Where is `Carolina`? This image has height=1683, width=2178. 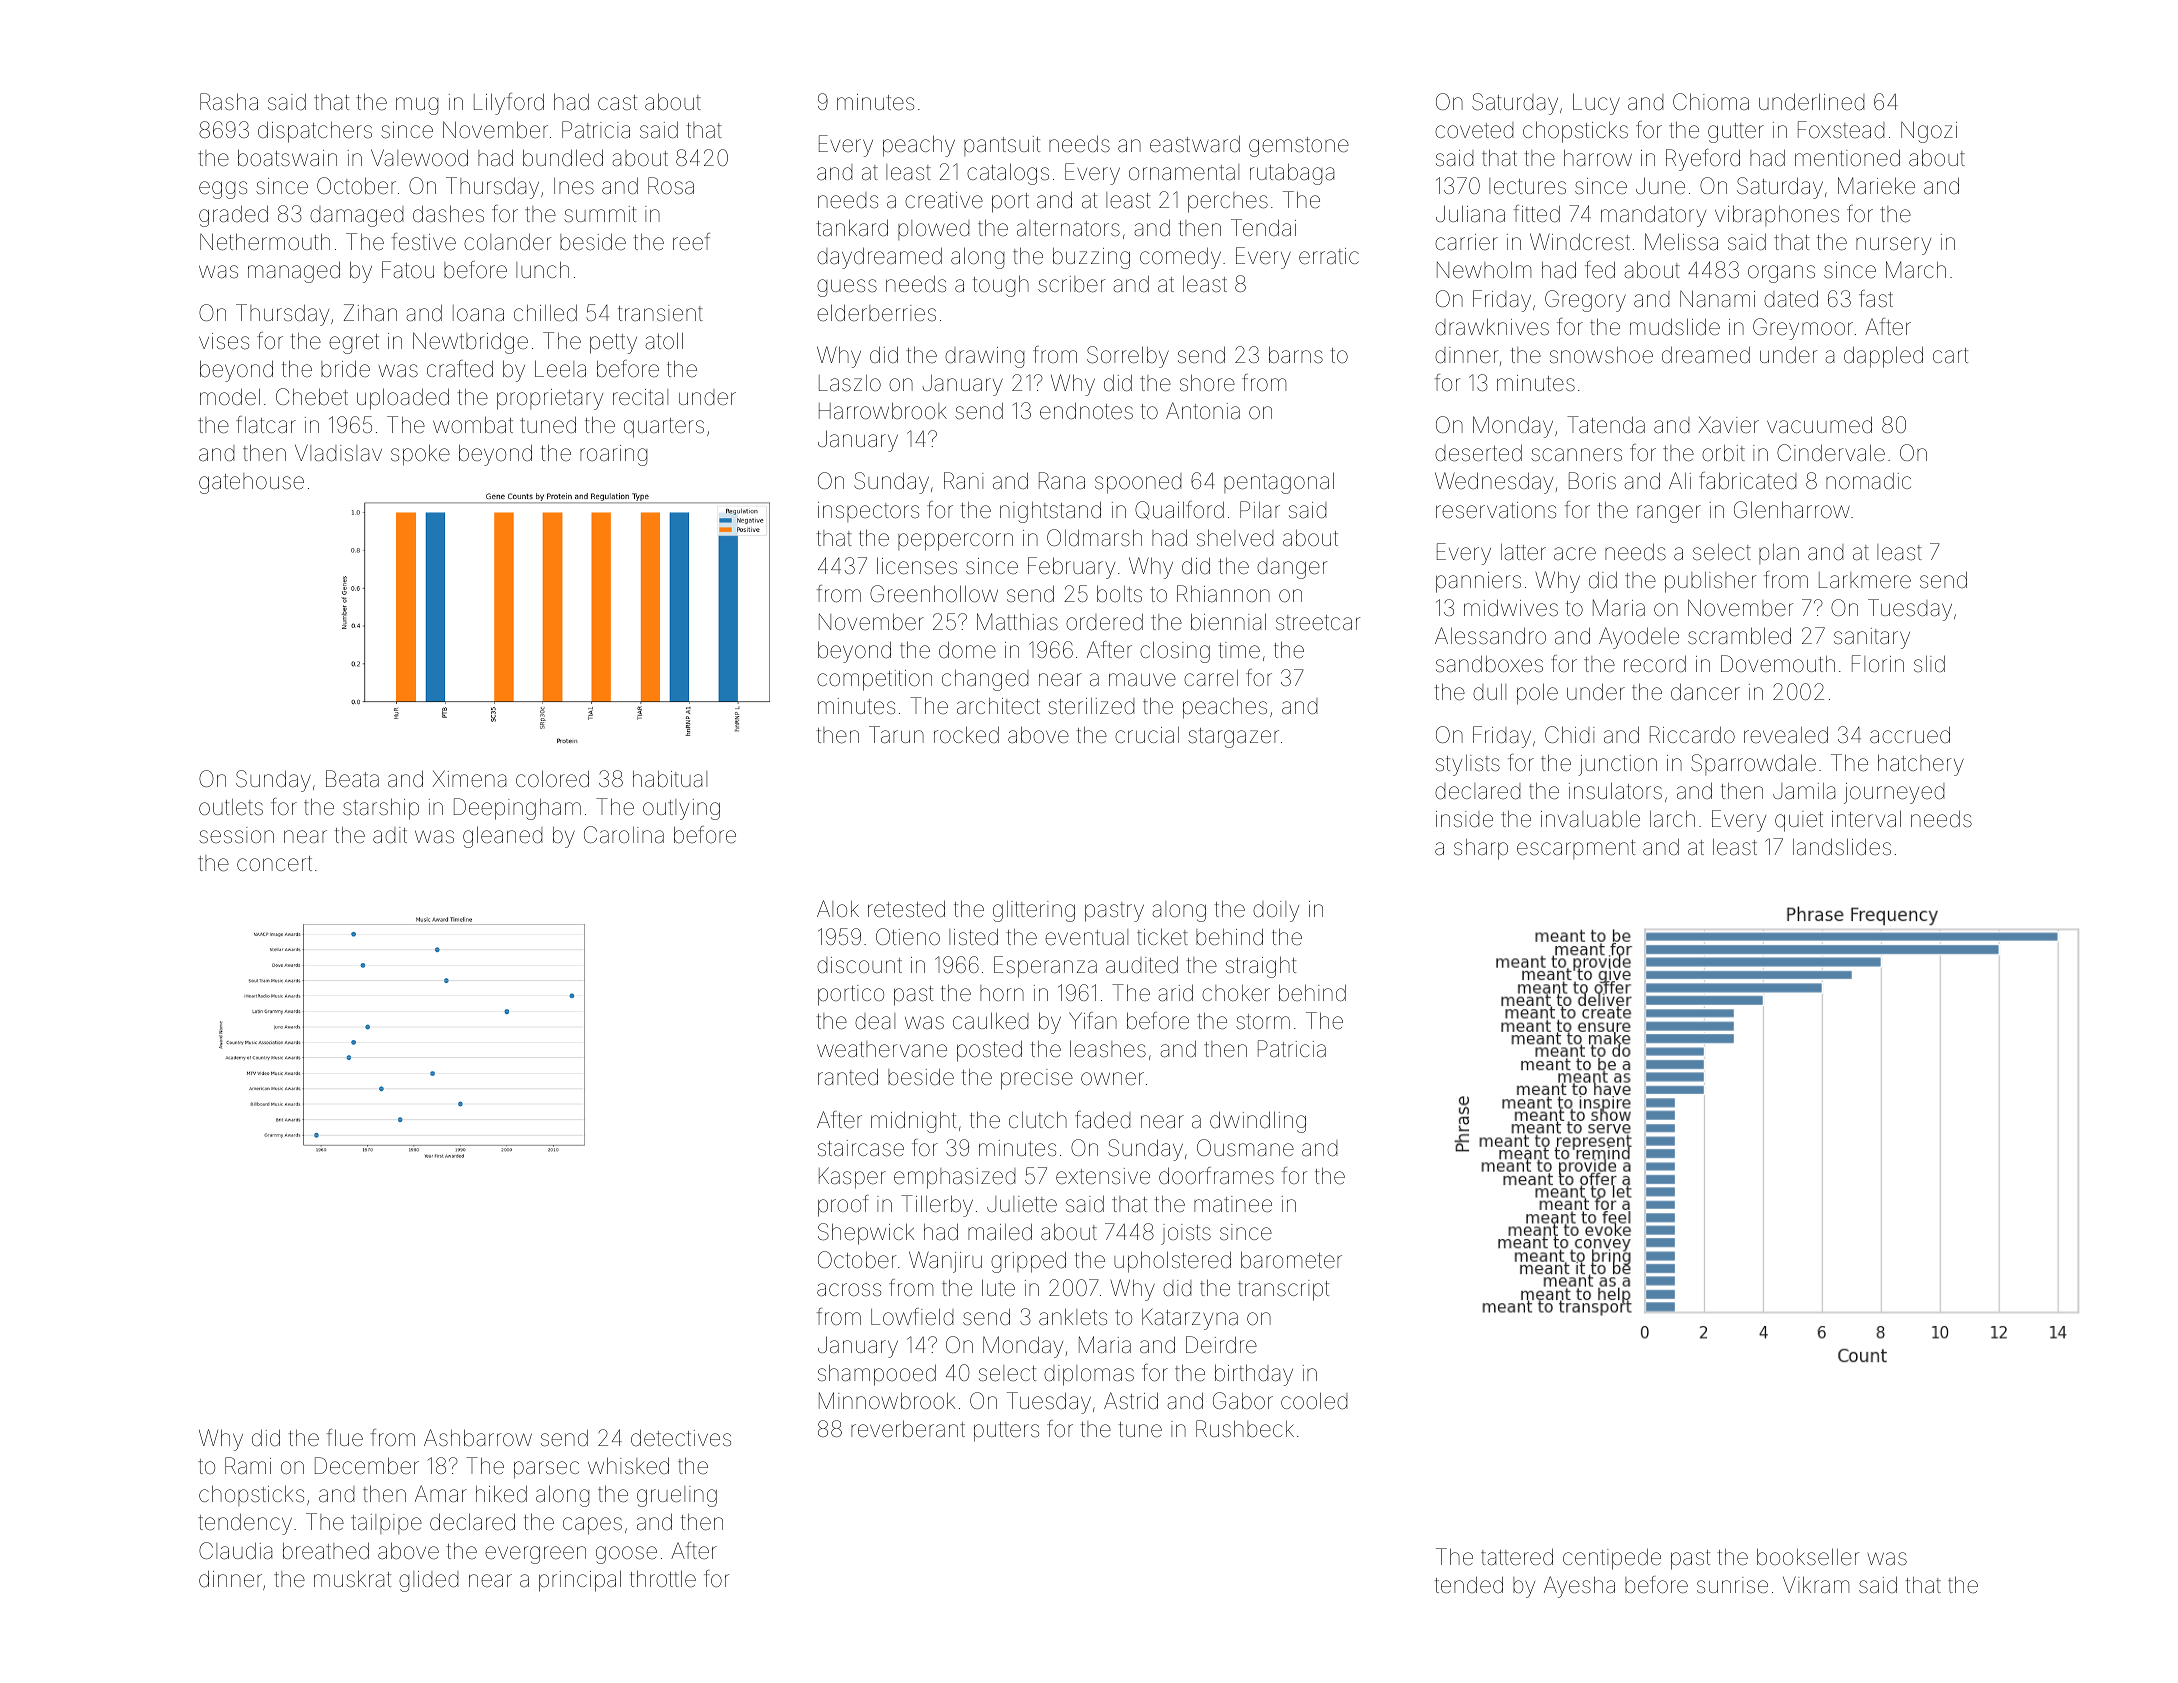 Carolina is located at coordinates (624, 835).
